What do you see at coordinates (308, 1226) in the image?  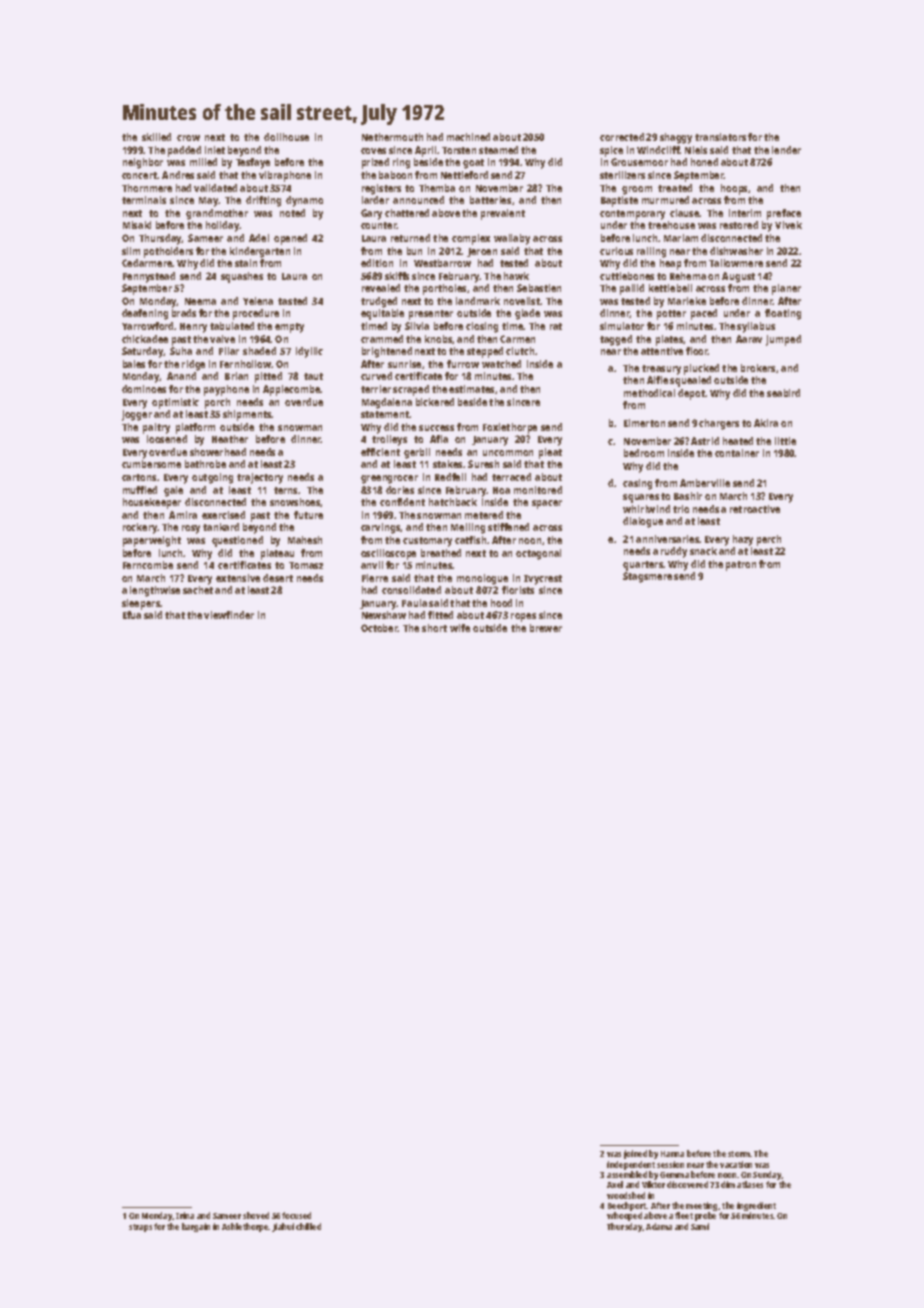 I see `chilled` at bounding box center [308, 1226].
